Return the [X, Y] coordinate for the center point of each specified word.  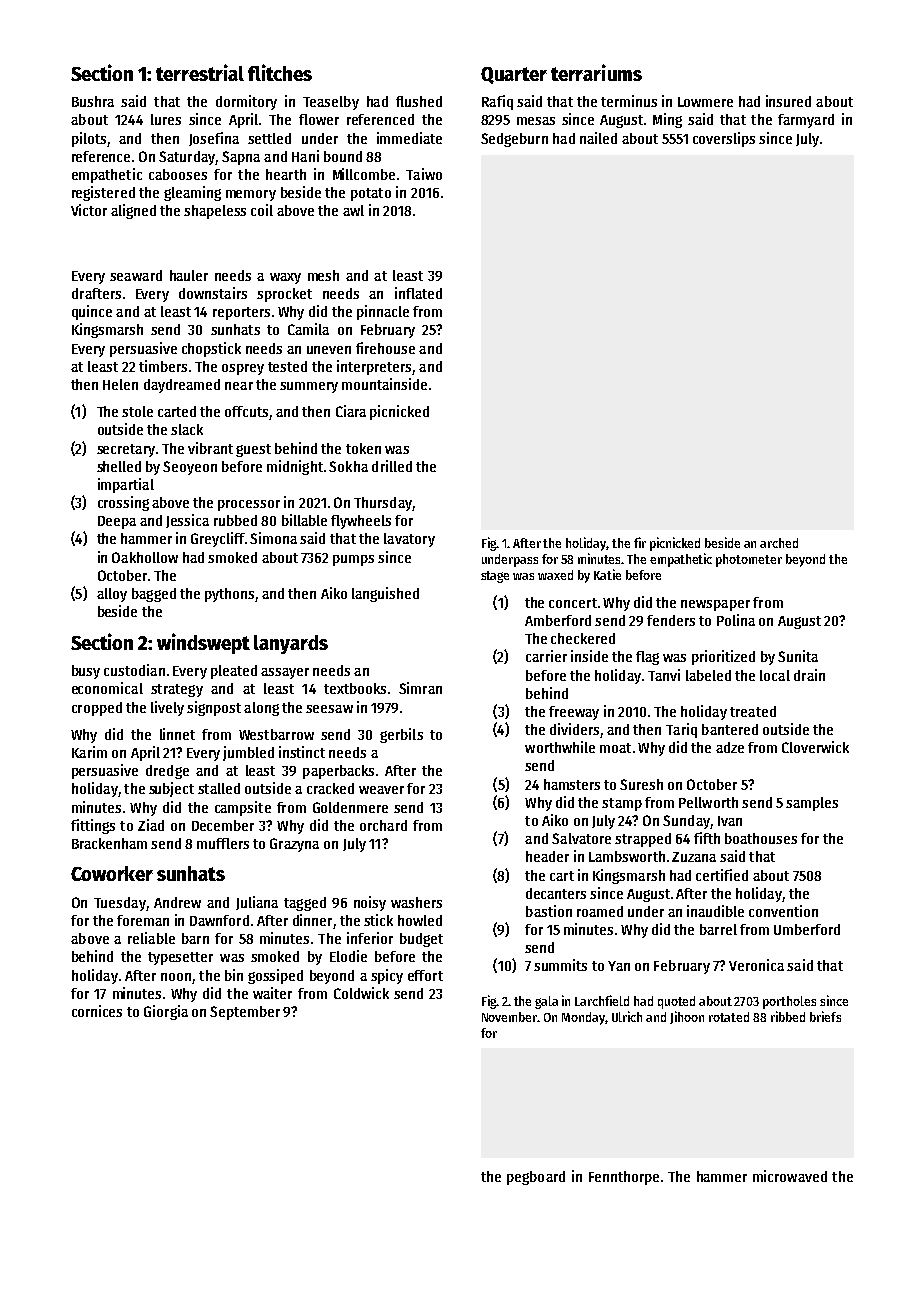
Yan [619, 966]
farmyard [806, 121]
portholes [789, 1002]
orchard [383, 825]
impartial [126, 485]
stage [495, 577]
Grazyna [294, 845]
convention [783, 911]
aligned [133, 211]
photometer [749, 560]
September [245, 1013]
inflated [418, 293]
